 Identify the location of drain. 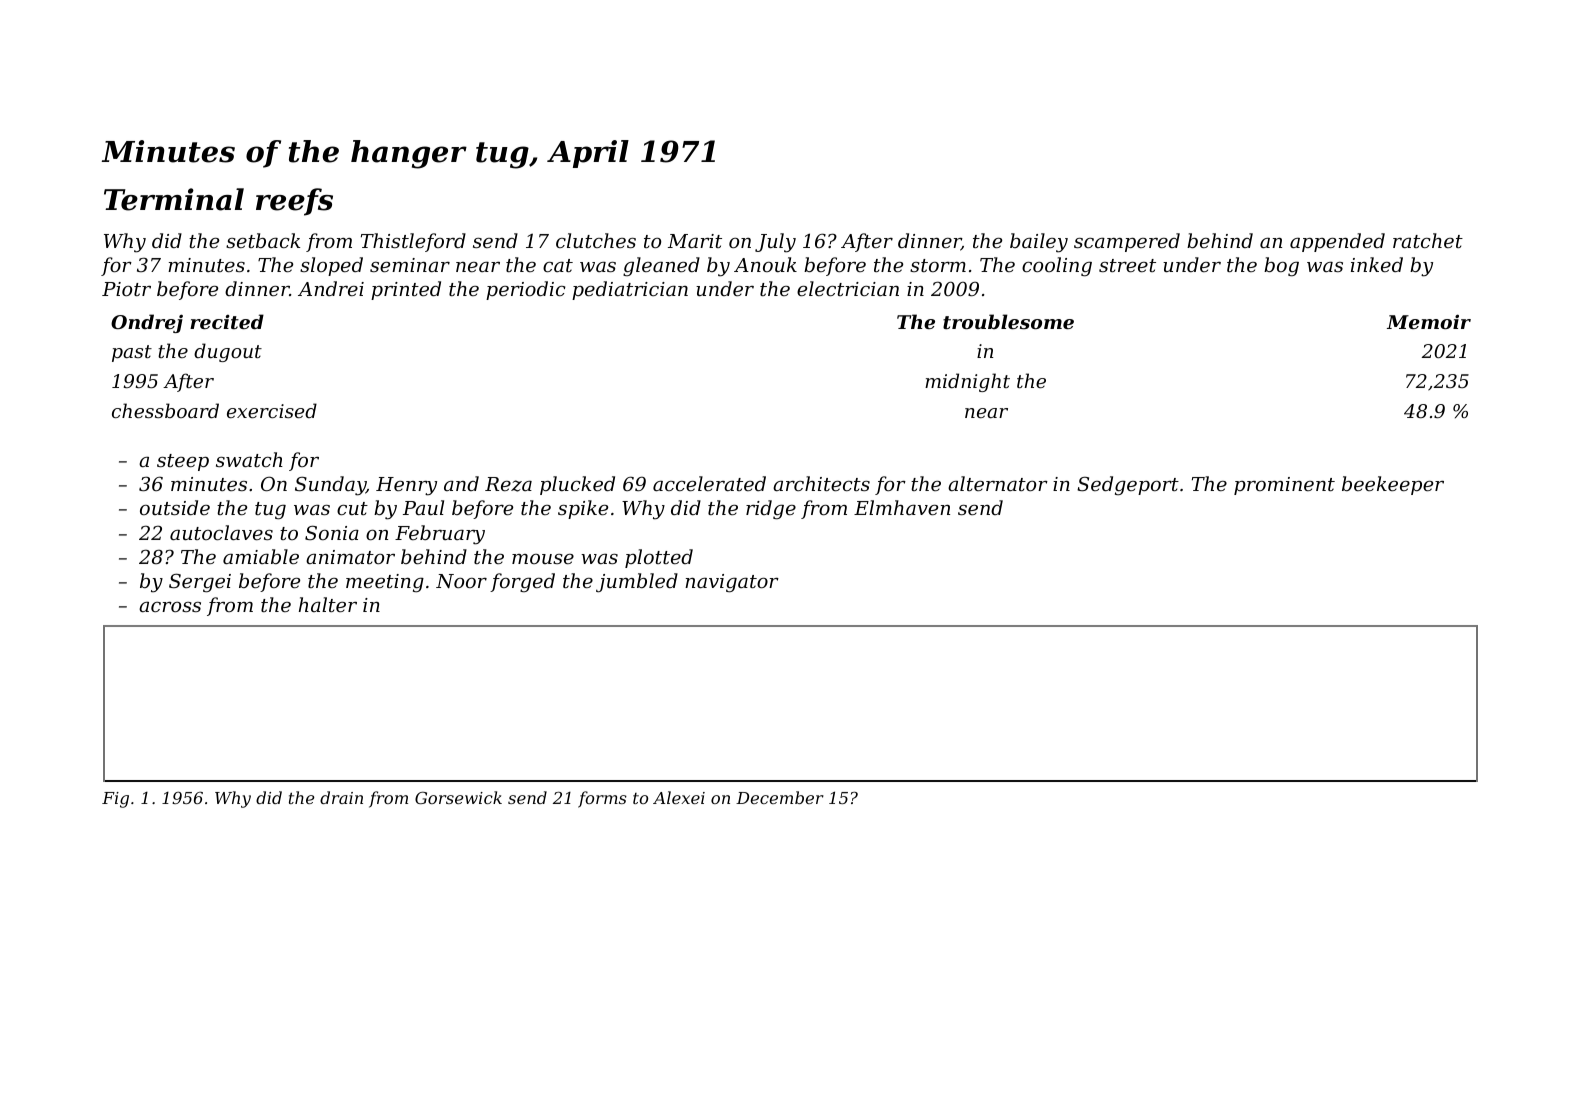
(341, 797).
